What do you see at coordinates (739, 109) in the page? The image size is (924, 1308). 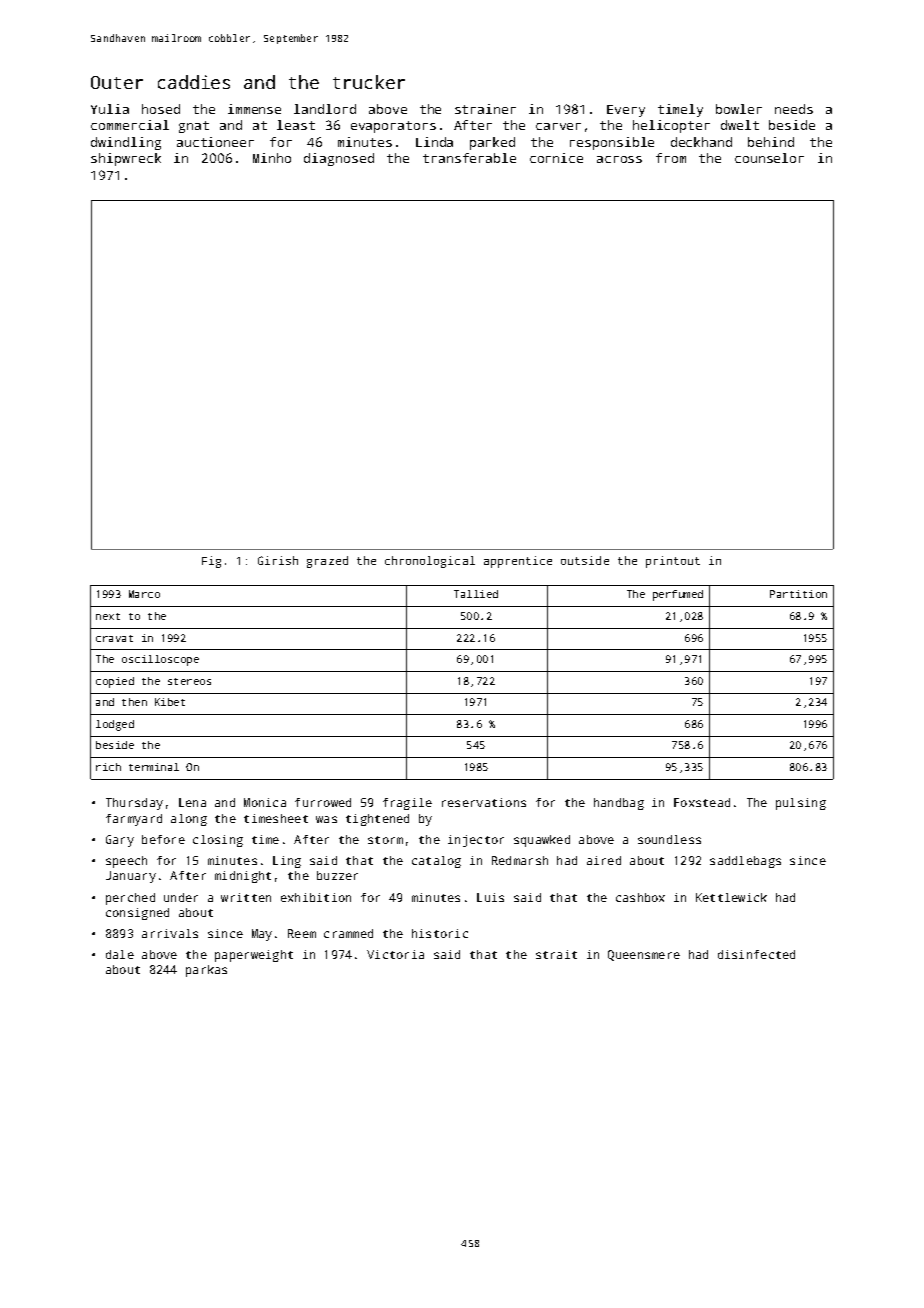 I see `bowler` at bounding box center [739, 109].
